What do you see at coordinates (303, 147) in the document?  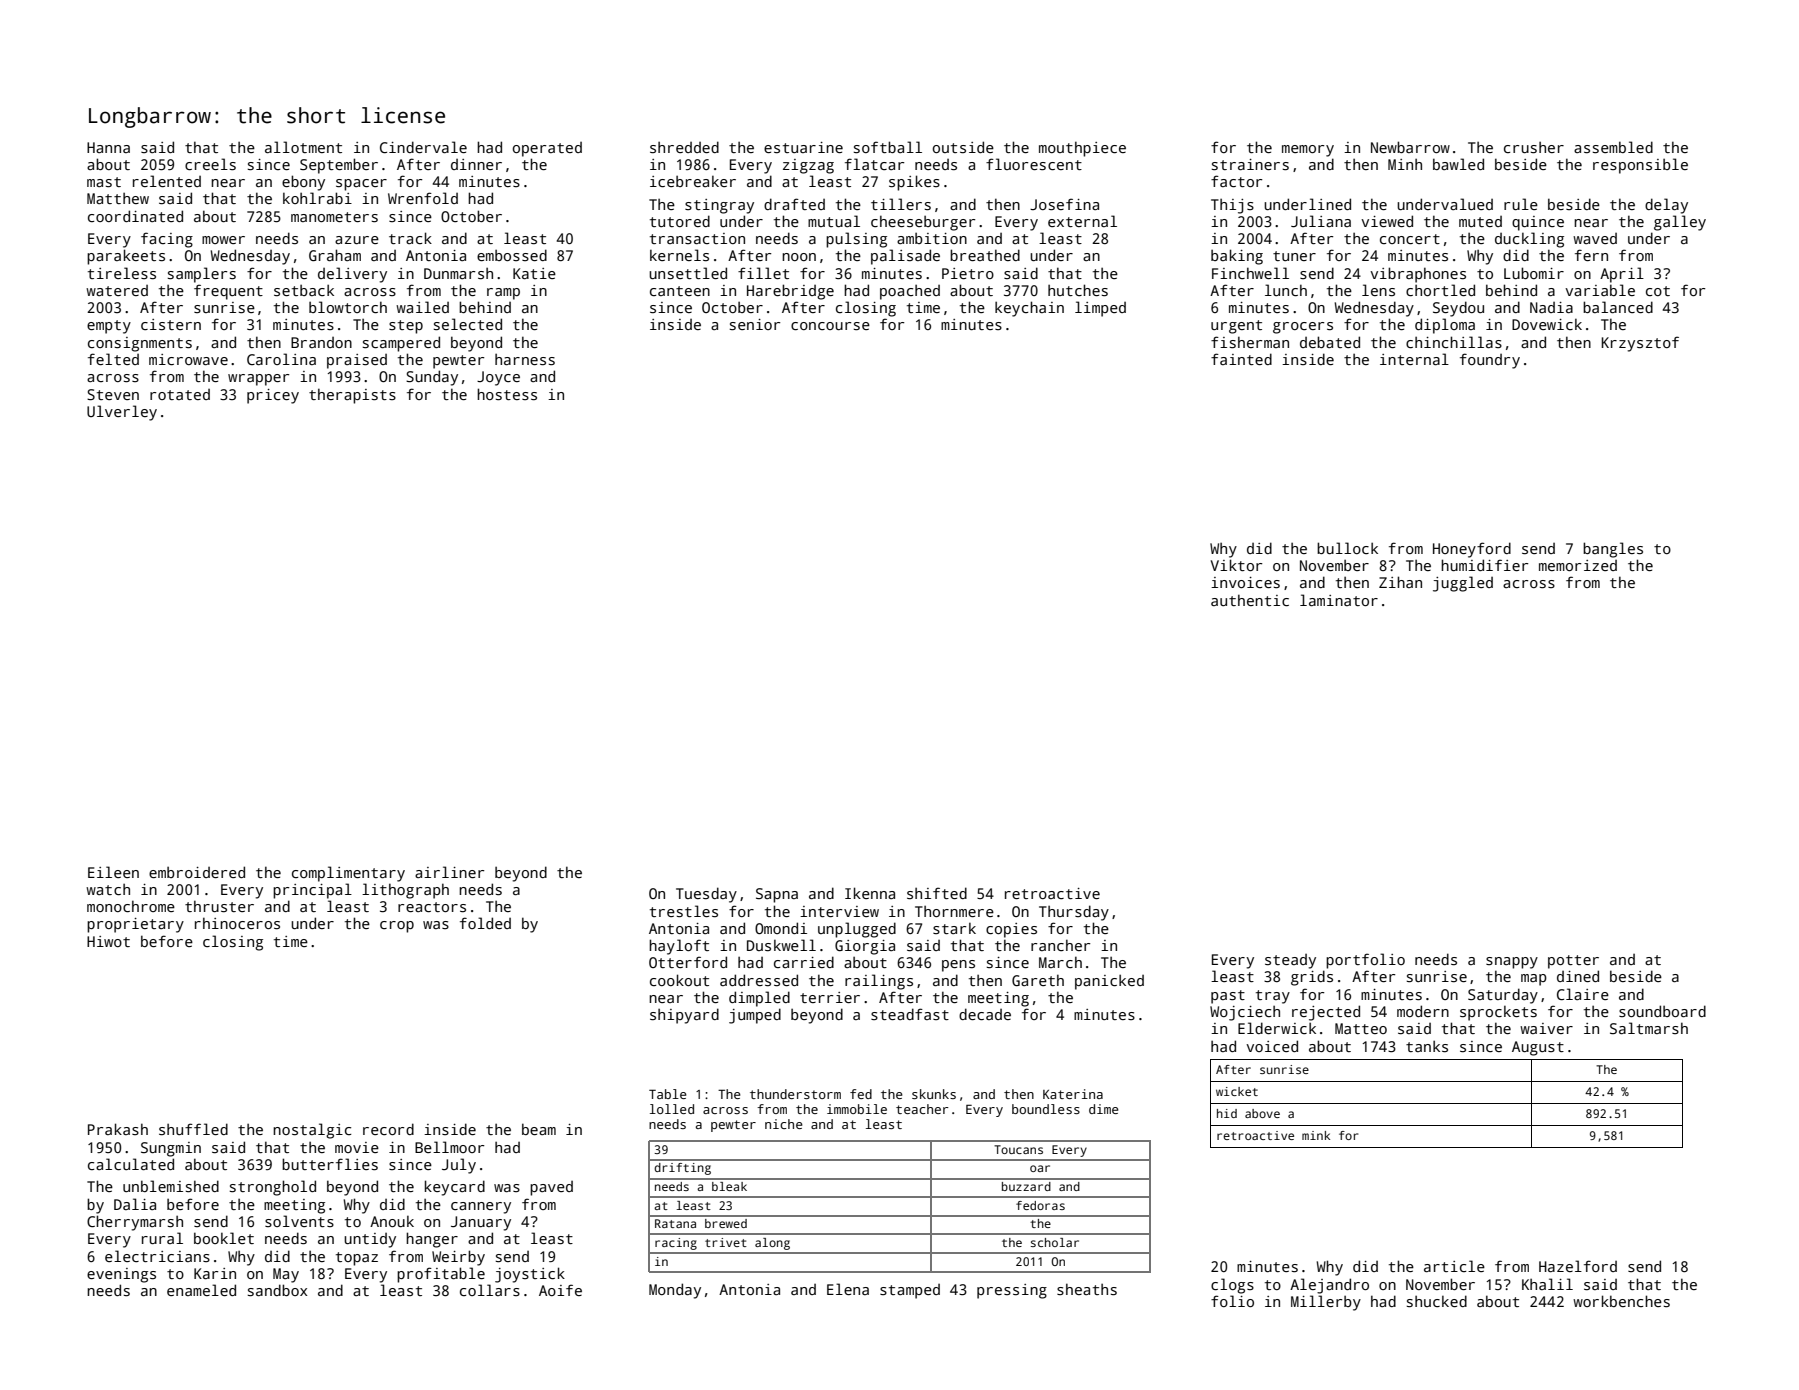 I see `allotment` at bounding box center [303, 147].
